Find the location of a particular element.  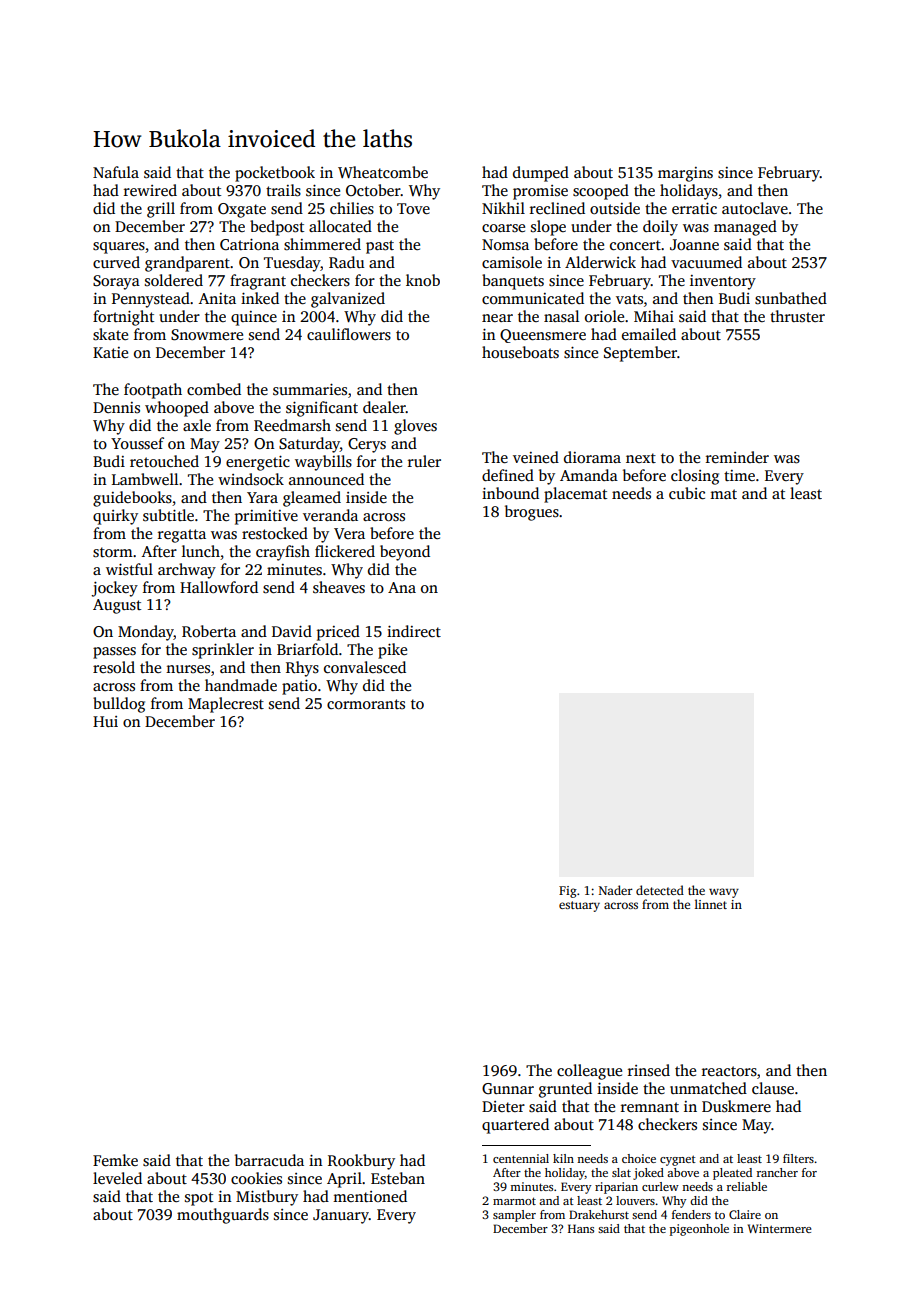

camisole is located at coordinates (512, 262).
